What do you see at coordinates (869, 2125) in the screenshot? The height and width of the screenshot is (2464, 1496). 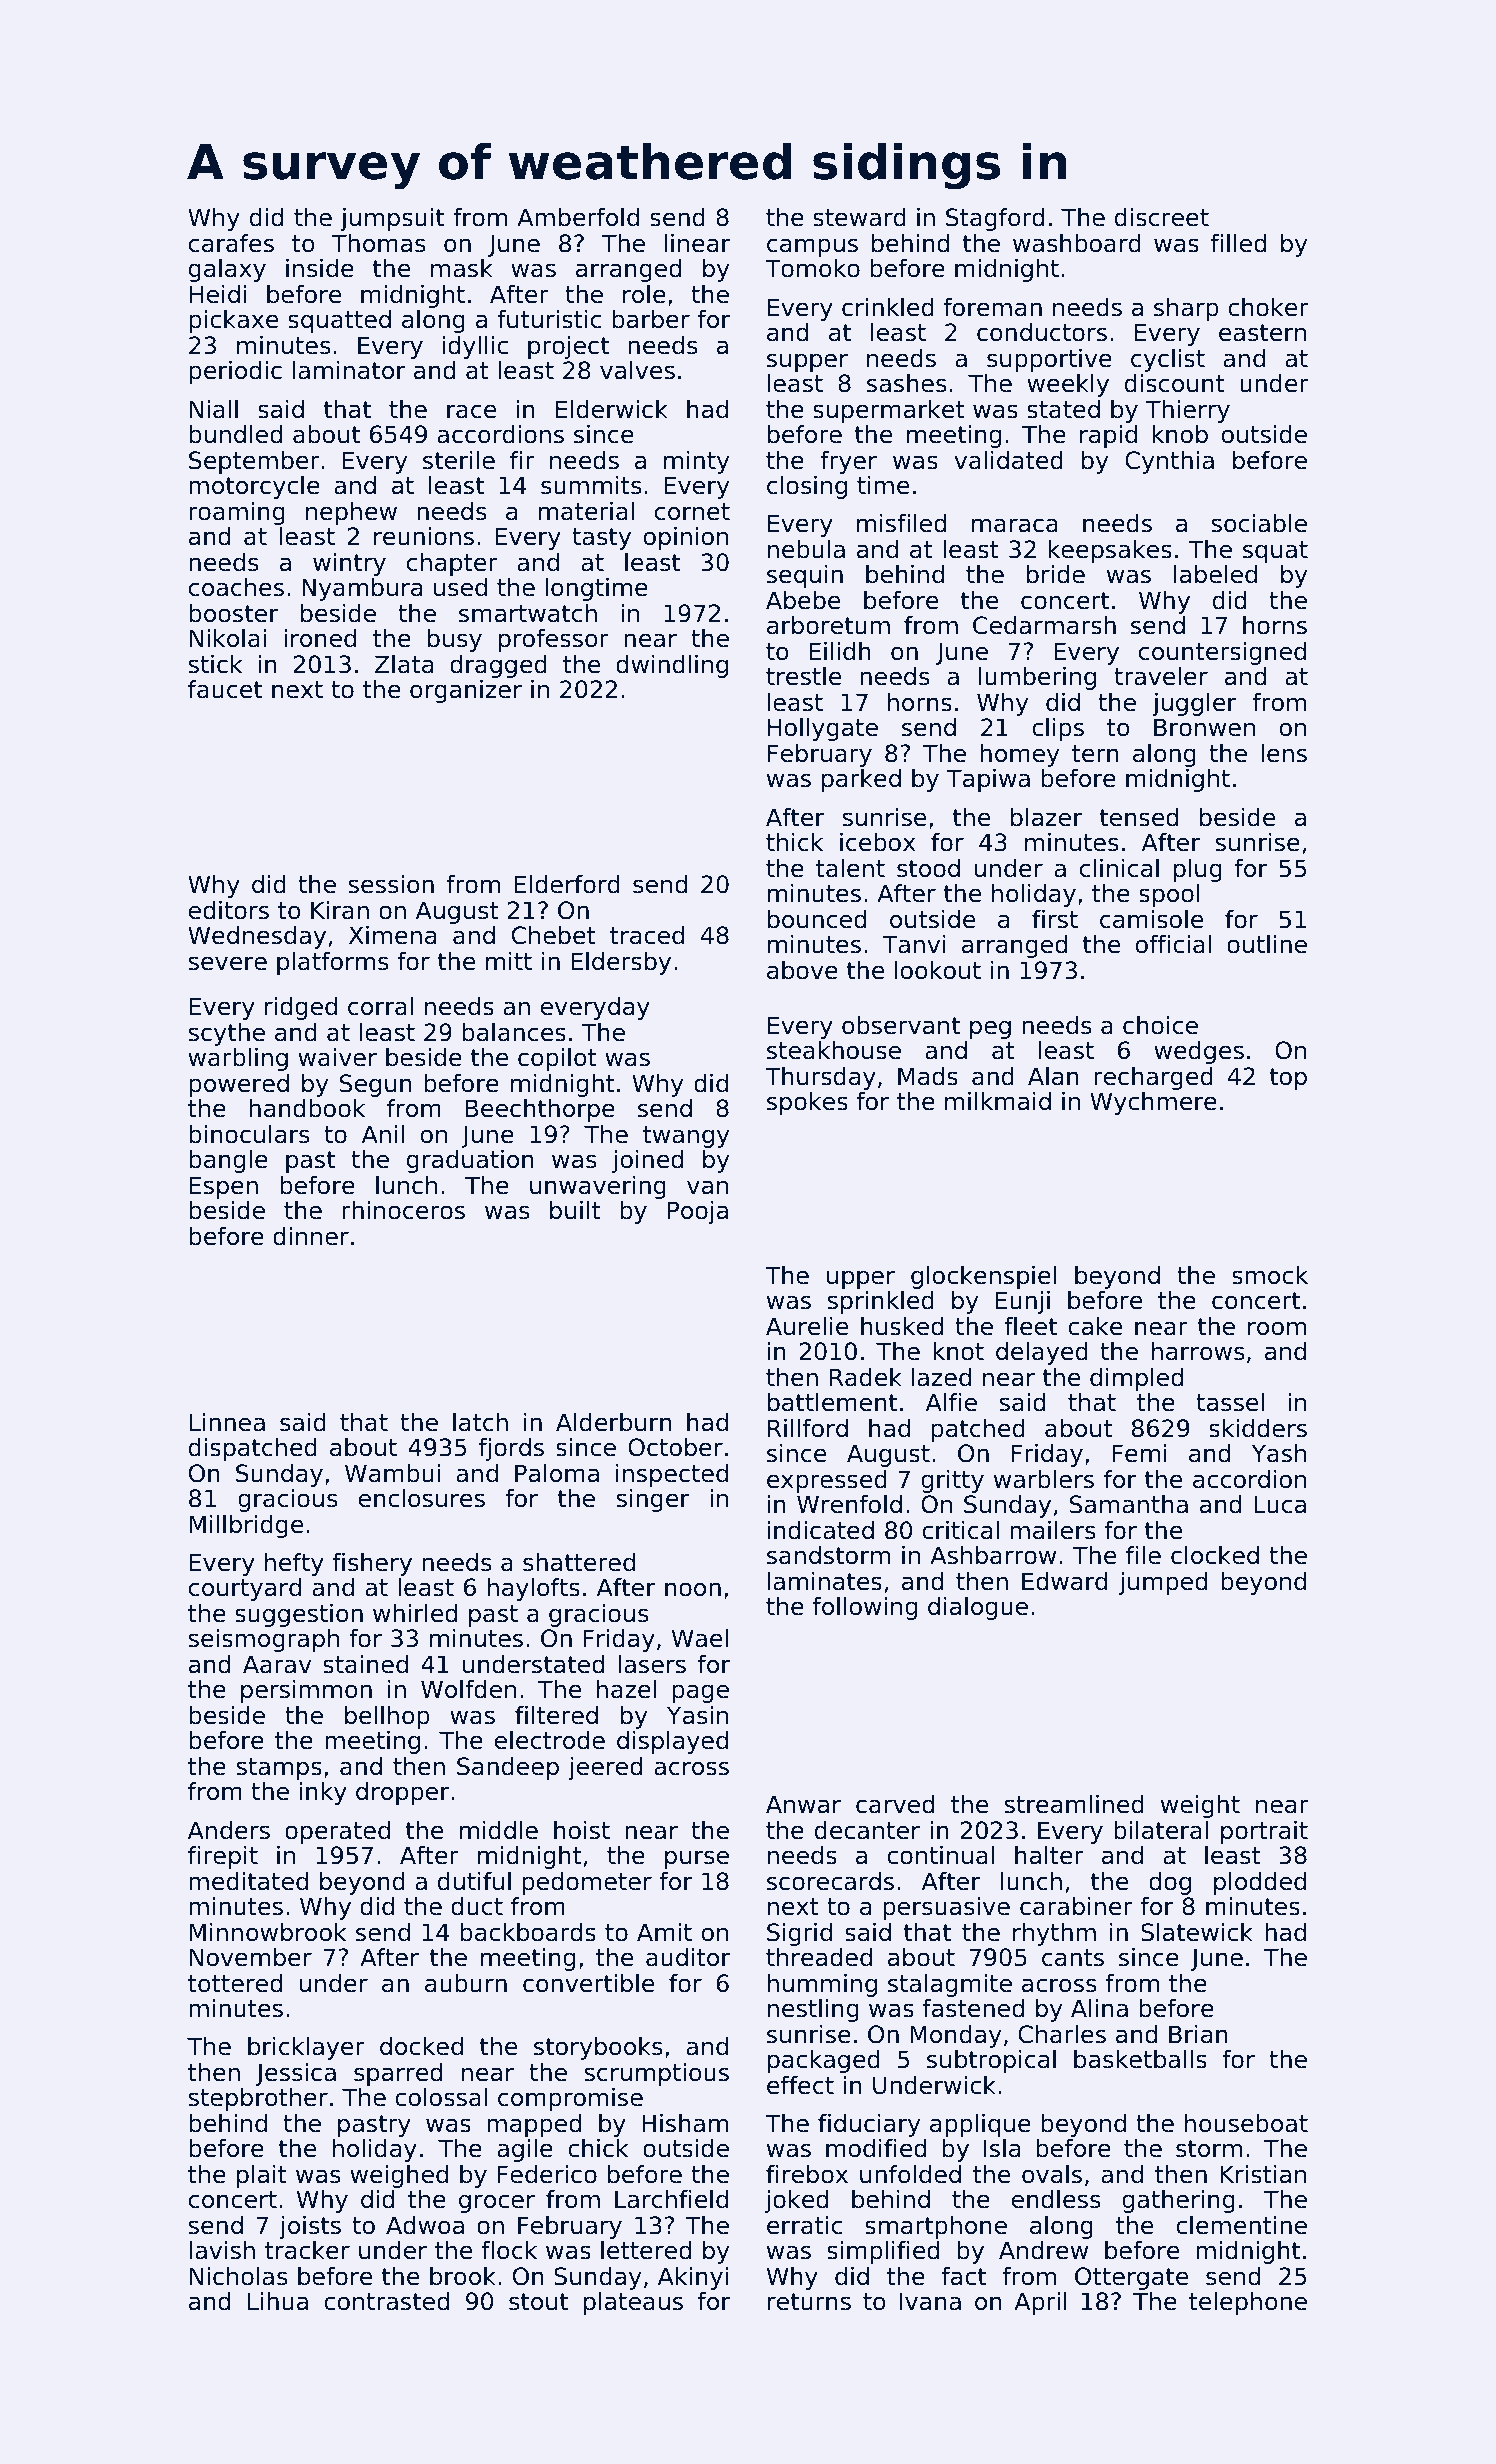 I see `fiduciary` at bounding box center [869, 2125].
